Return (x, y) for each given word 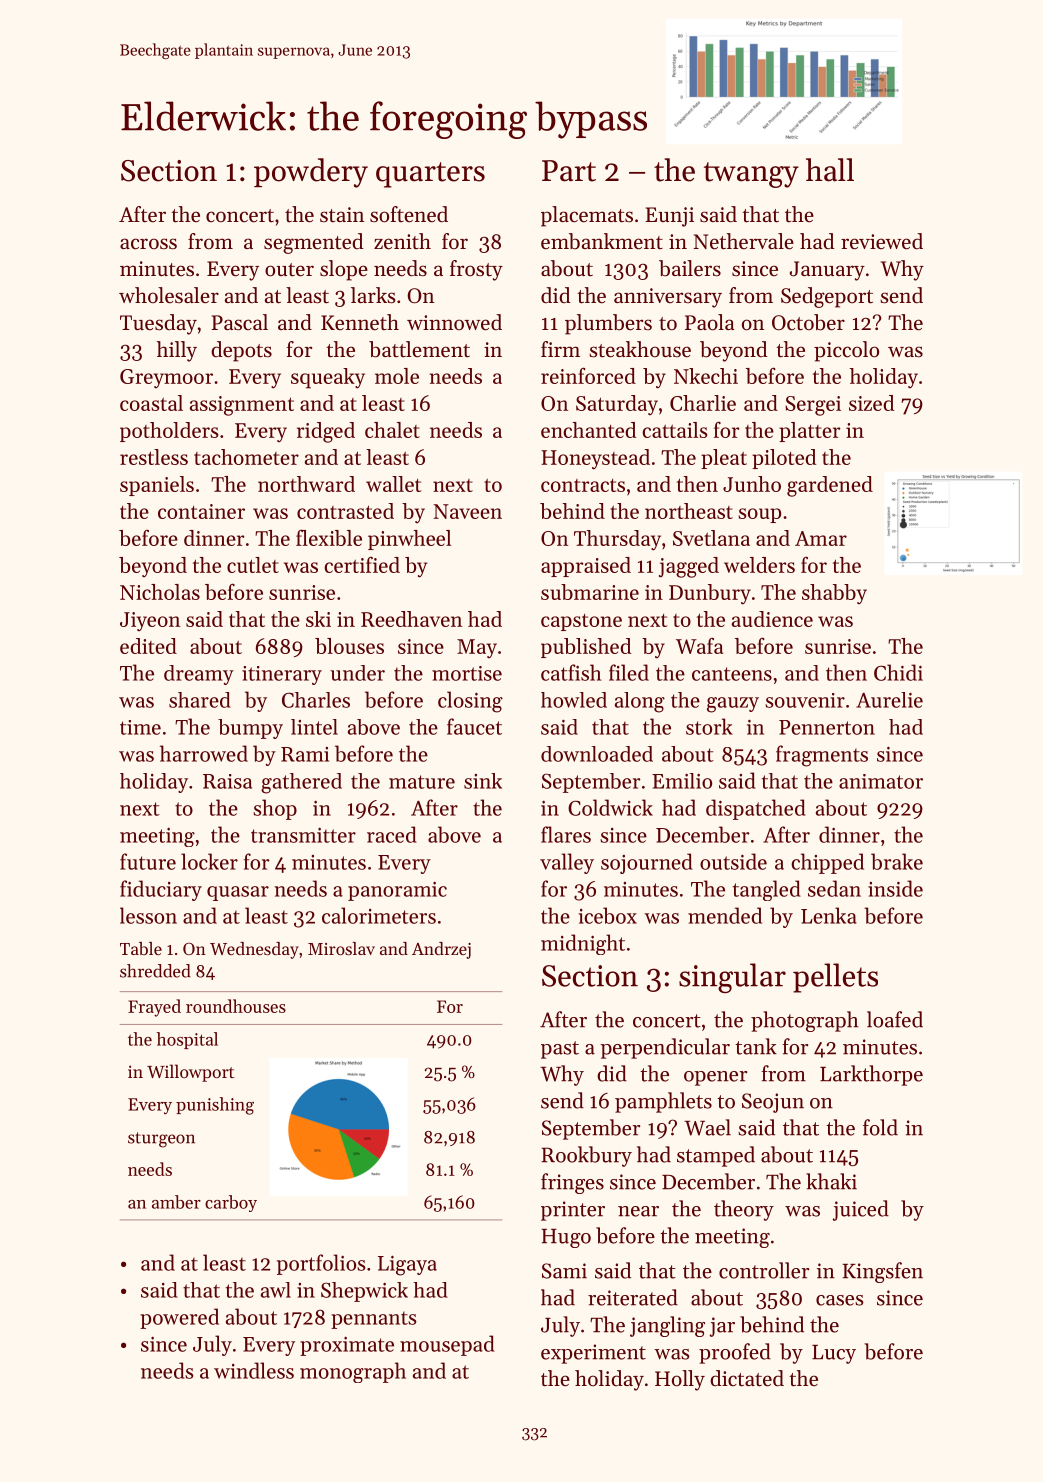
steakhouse (640, 349)
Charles (316, 700)
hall (830, 170)
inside (895, 888)
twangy (751, 175)
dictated (747, 1378)
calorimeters (379, 915)
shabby (834, 594)
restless (154, 457)
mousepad (447, 1345)
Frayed (154, 1008)
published (586, 648)
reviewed (882, 241)
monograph (353, 1372)
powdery (311, 173)
